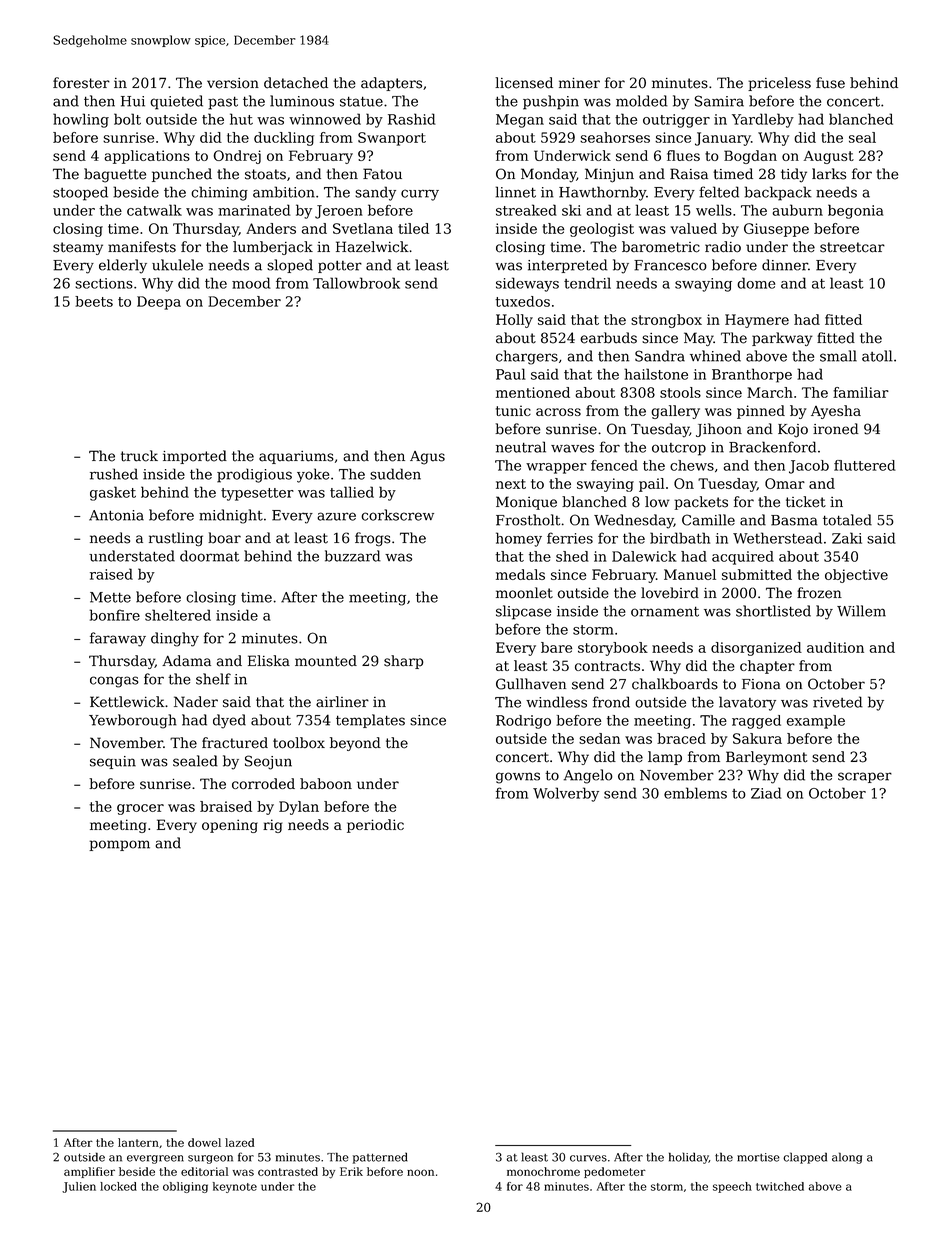  Describe the element at coordinates (676, 121) in the screenshot. I see `outrigger` at that location.
